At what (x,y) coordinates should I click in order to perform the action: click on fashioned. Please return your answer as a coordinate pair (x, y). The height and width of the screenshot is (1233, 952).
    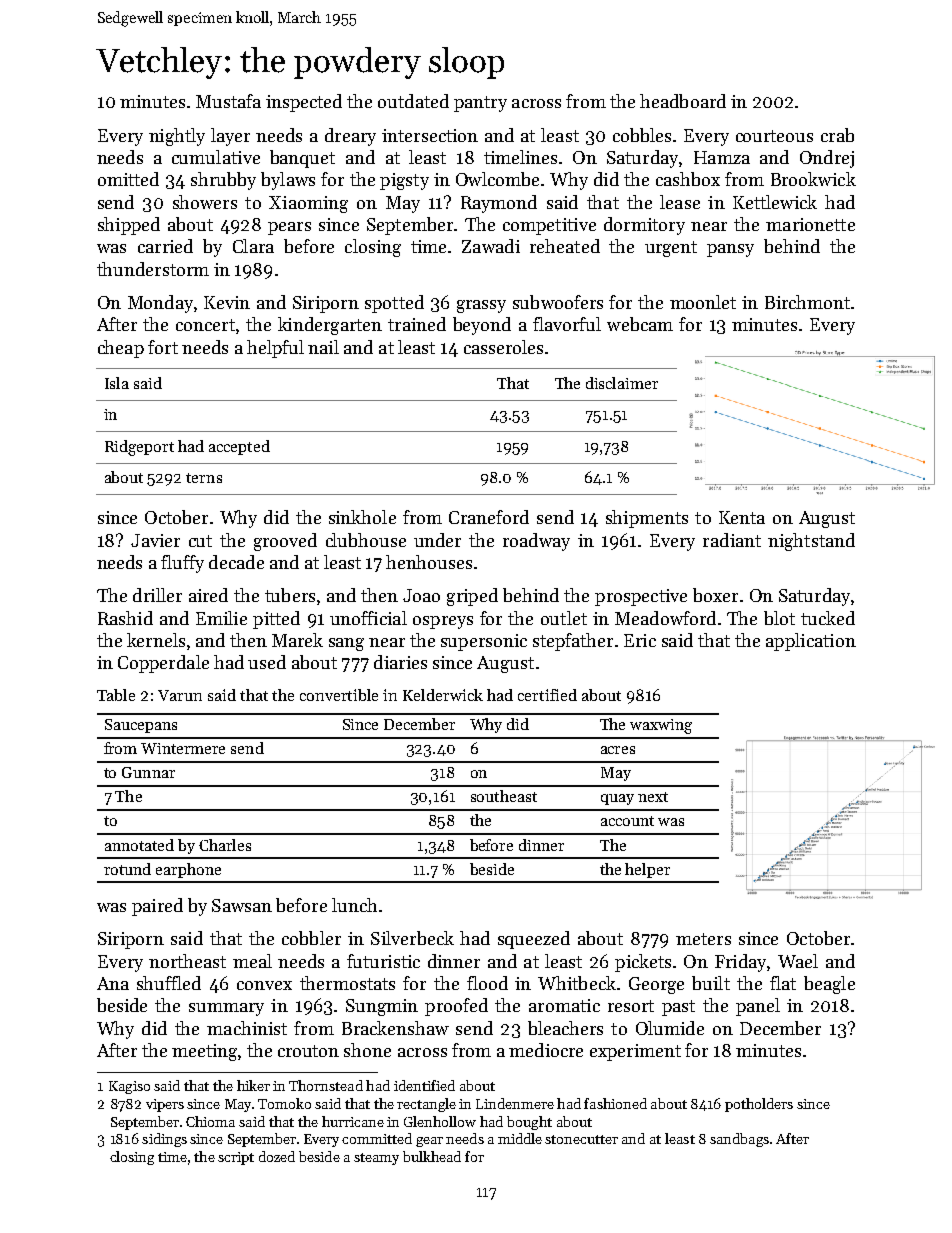
    Looking at the image, I should click on (615, 1103).
